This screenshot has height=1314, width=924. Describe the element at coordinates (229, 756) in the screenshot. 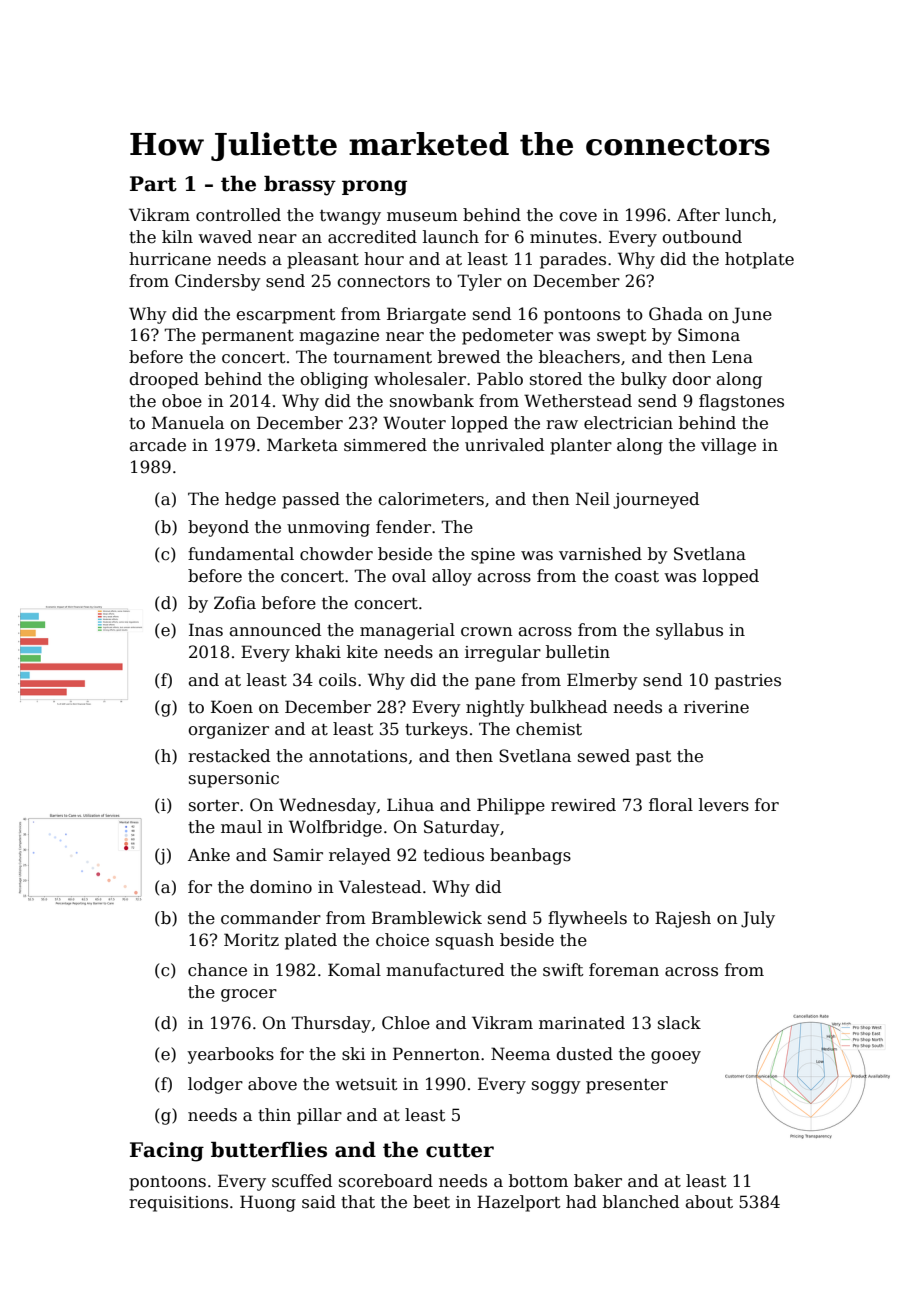

I see `restacked` at that location.
